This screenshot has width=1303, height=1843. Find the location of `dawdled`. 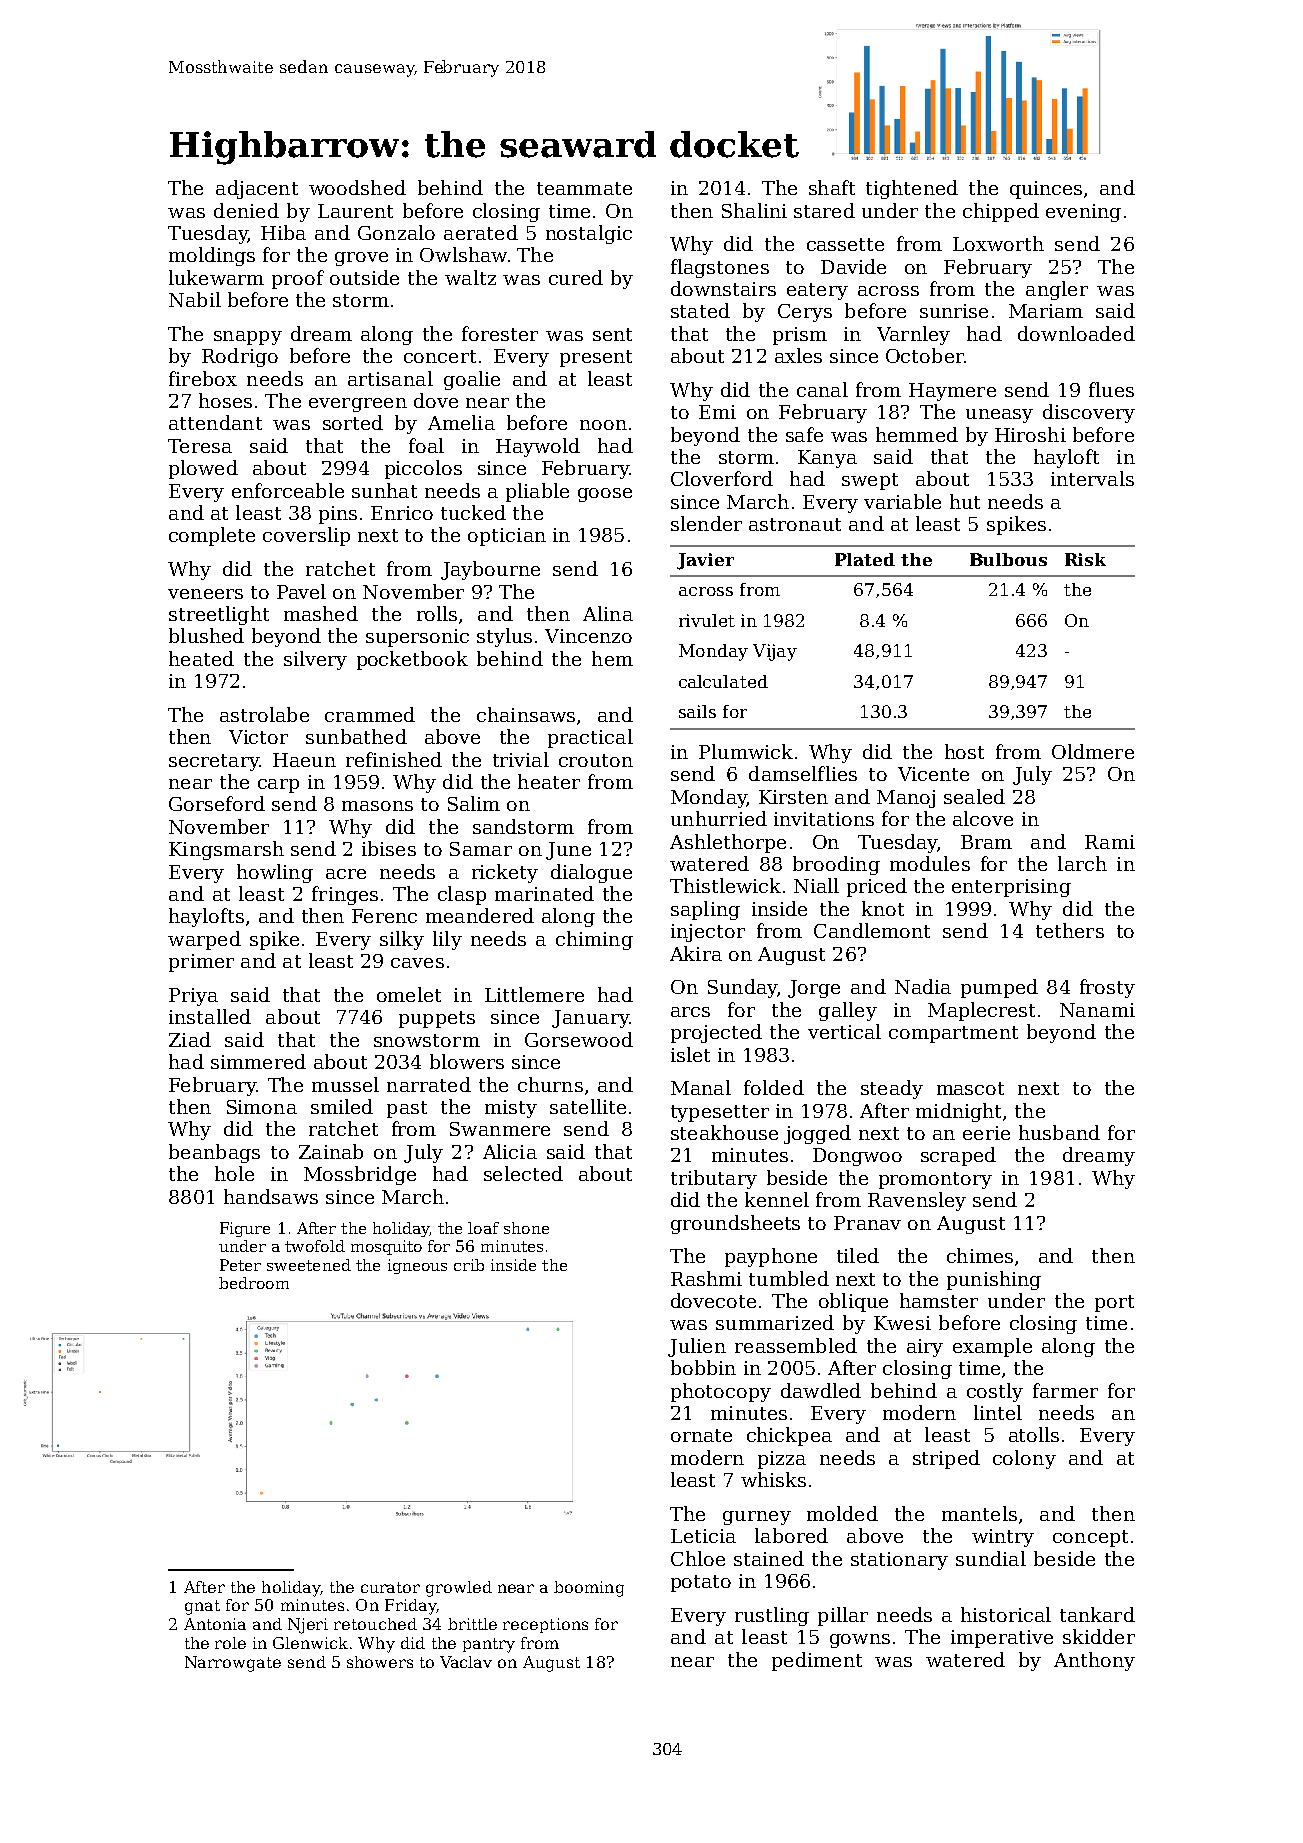

dawdled is located at coordinates (821, 1390).
